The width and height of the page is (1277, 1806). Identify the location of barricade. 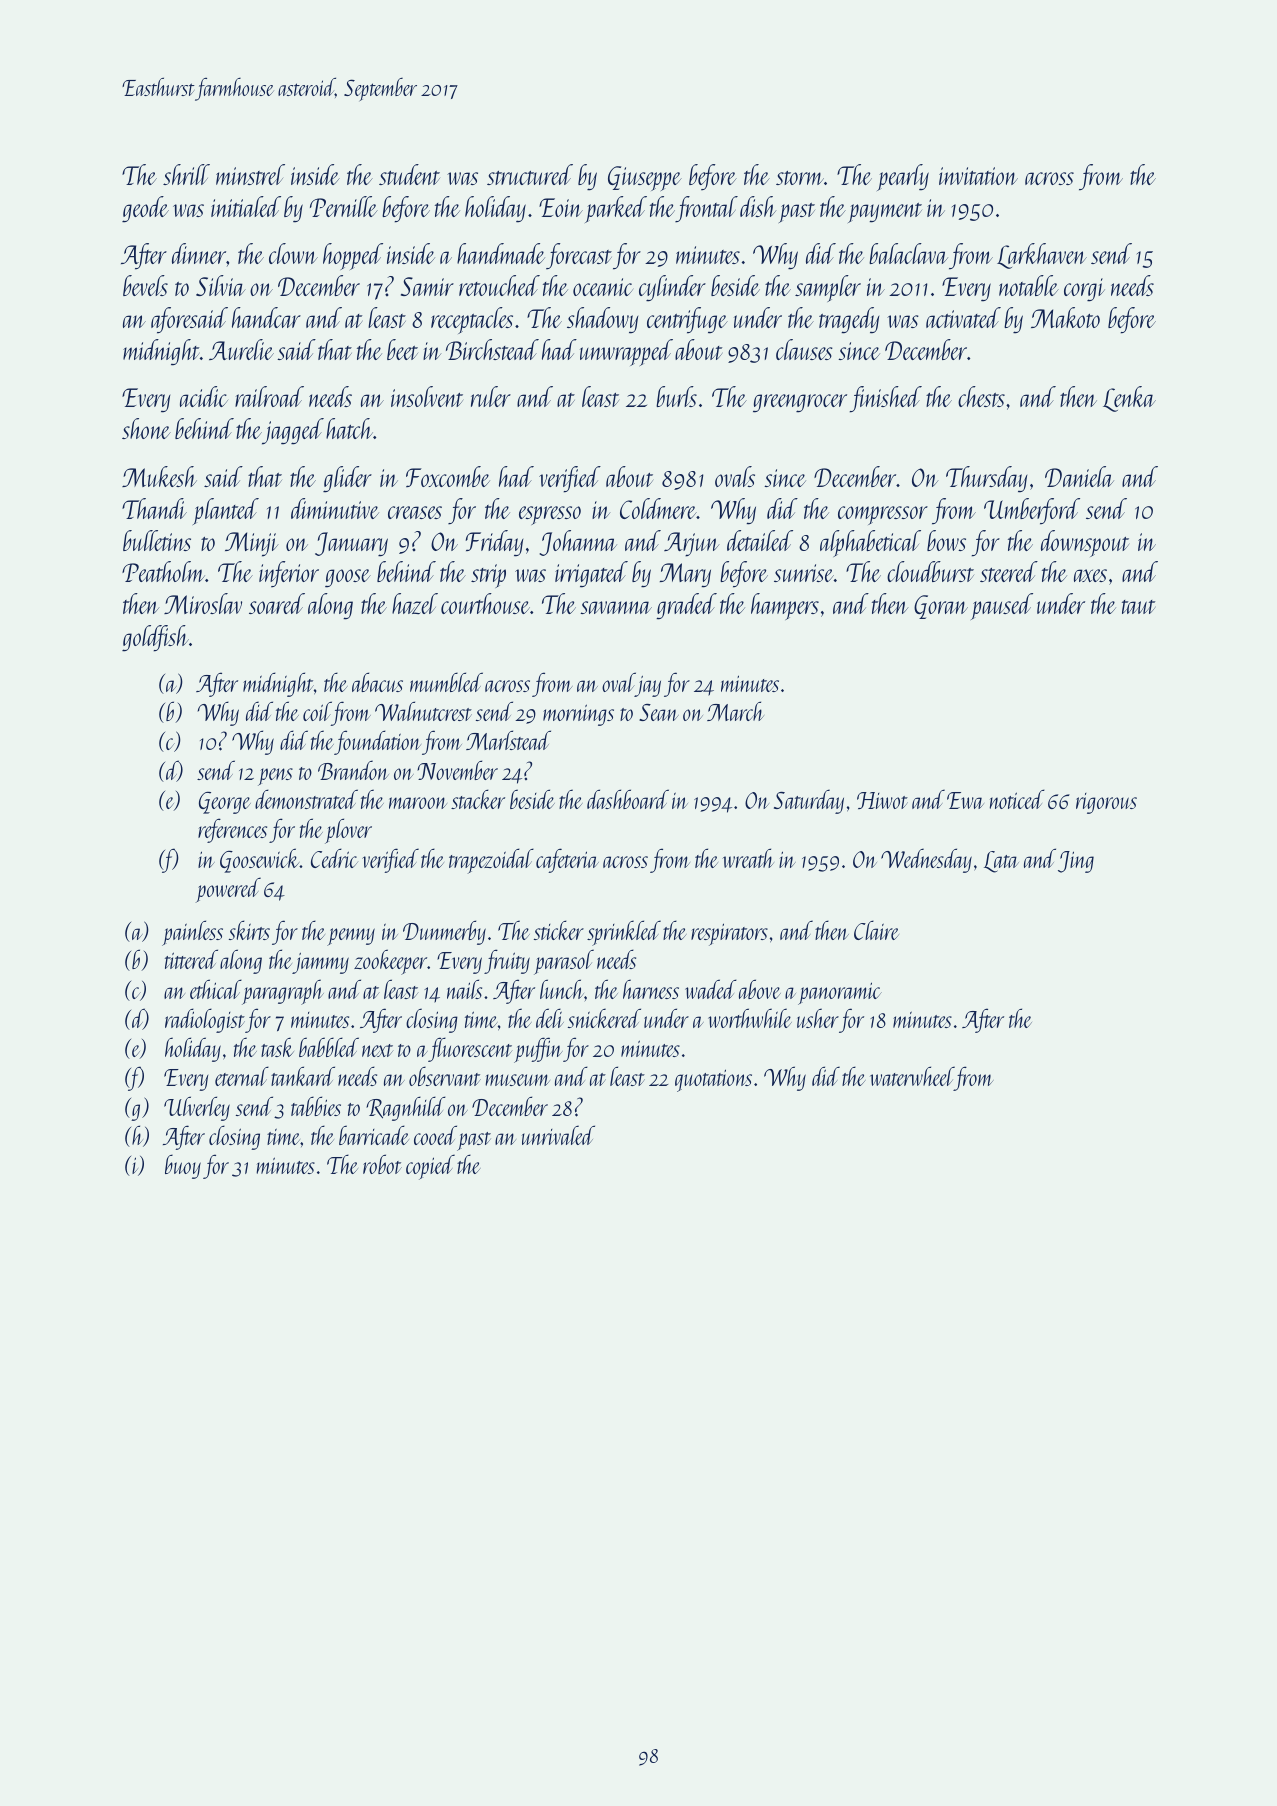
(374, 1135).
